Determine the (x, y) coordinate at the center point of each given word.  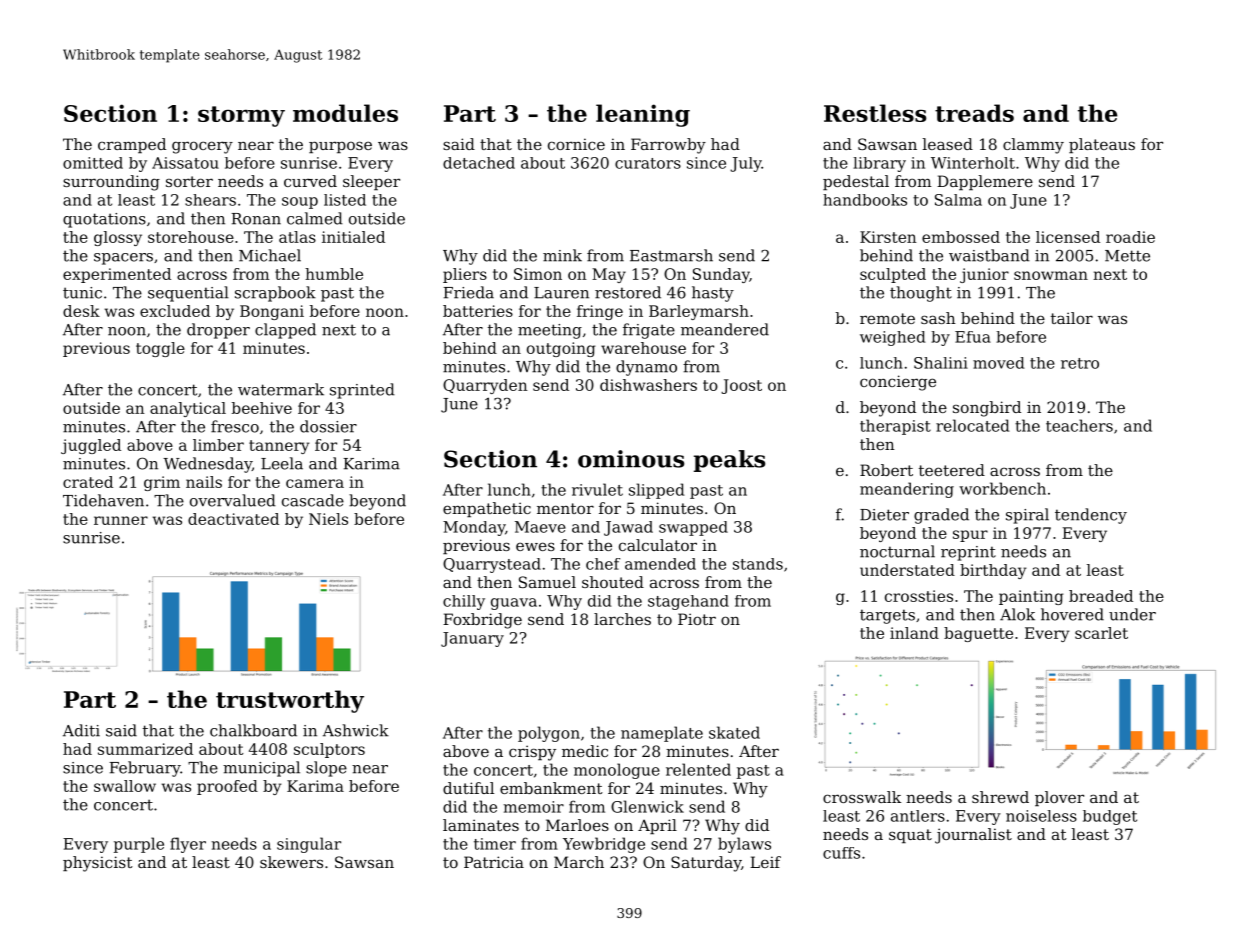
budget (1110, 817)
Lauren (561, 293)
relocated (973, 425)
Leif (765, 862)
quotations (104, 220)
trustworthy (290, 701)
